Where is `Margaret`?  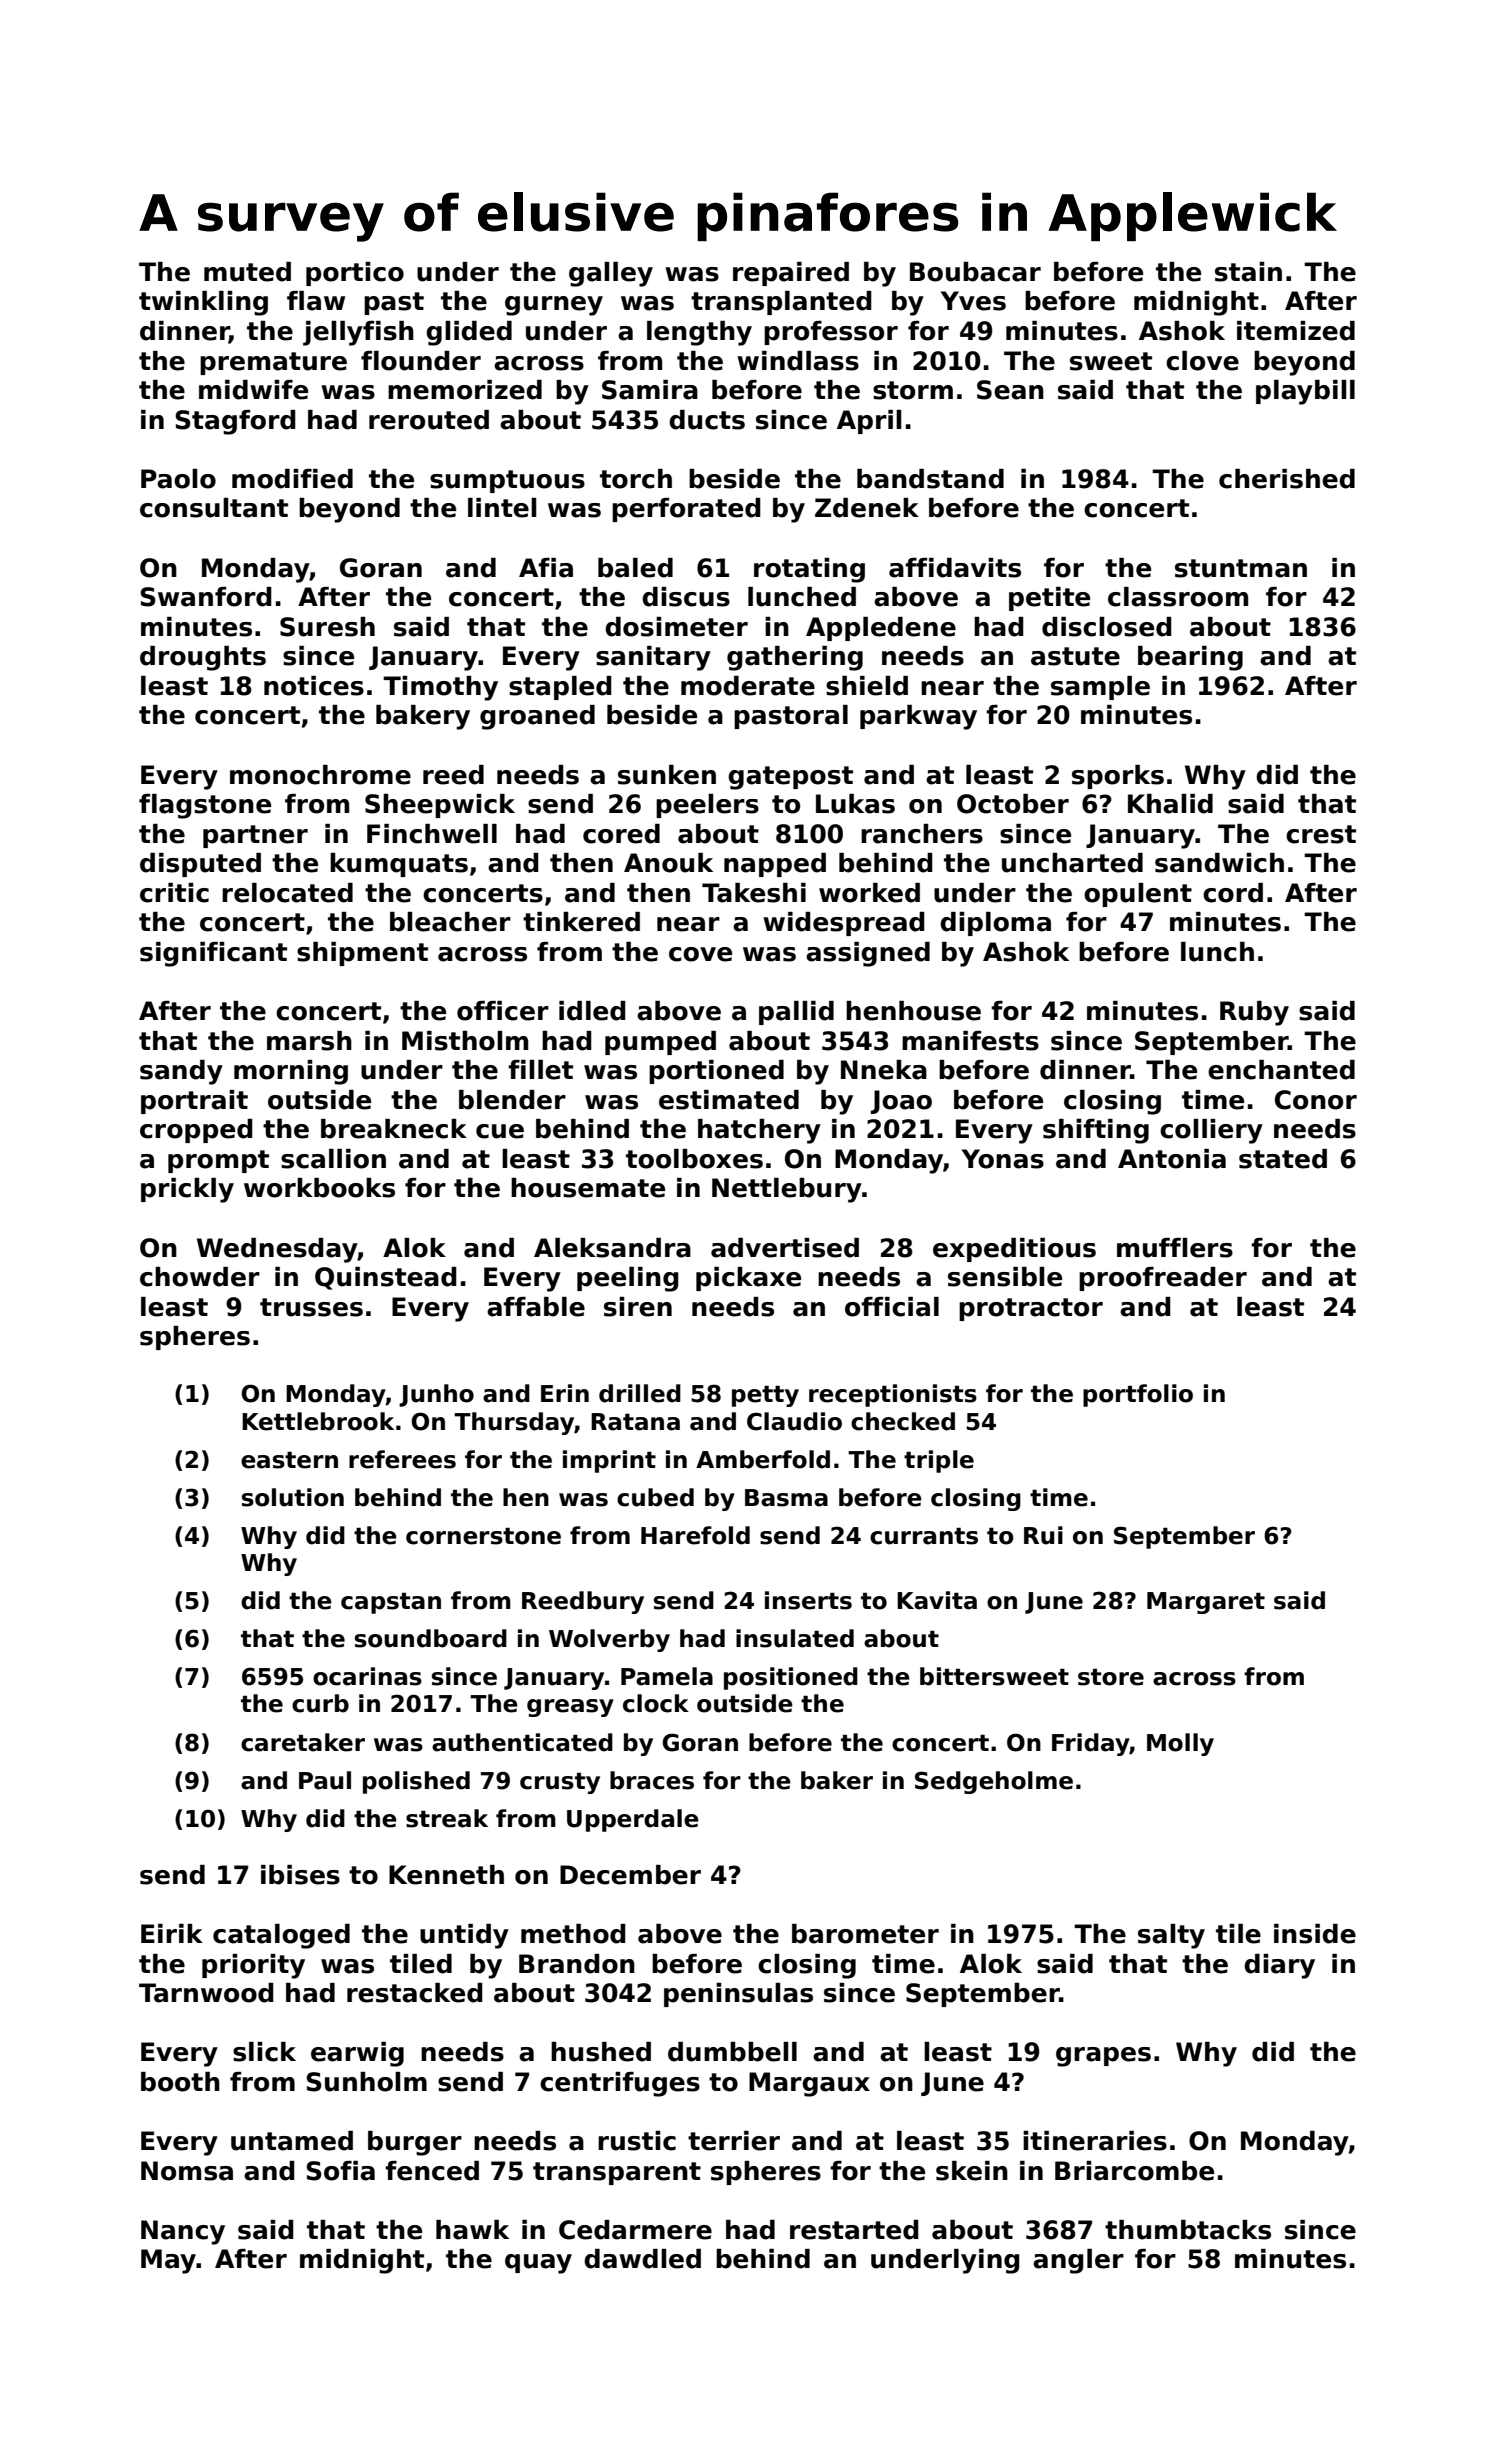
Margaret is located at coordinates (1206, 1603).
